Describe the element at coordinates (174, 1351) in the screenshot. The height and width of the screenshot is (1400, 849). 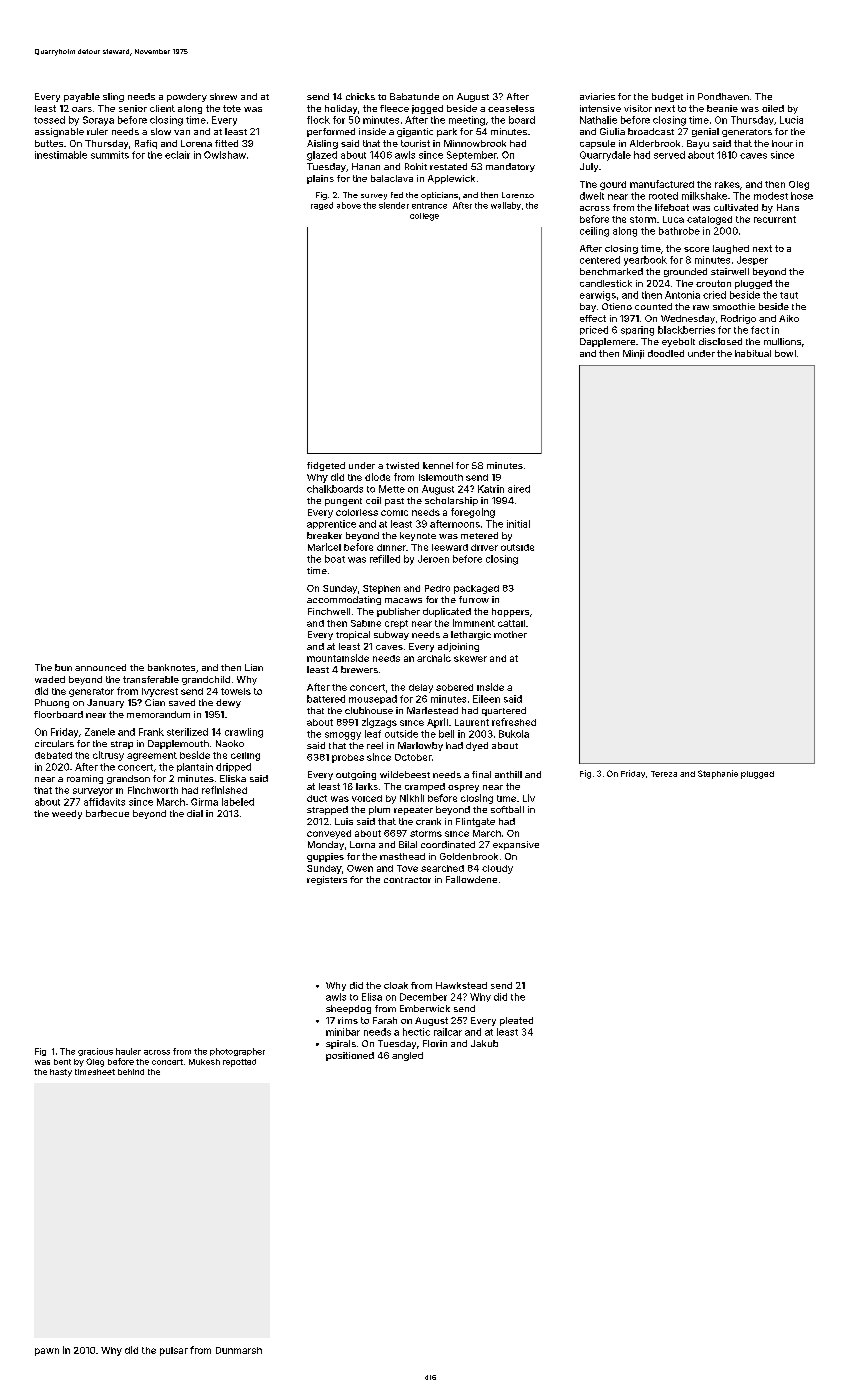
I see `pulsar` at that location.
